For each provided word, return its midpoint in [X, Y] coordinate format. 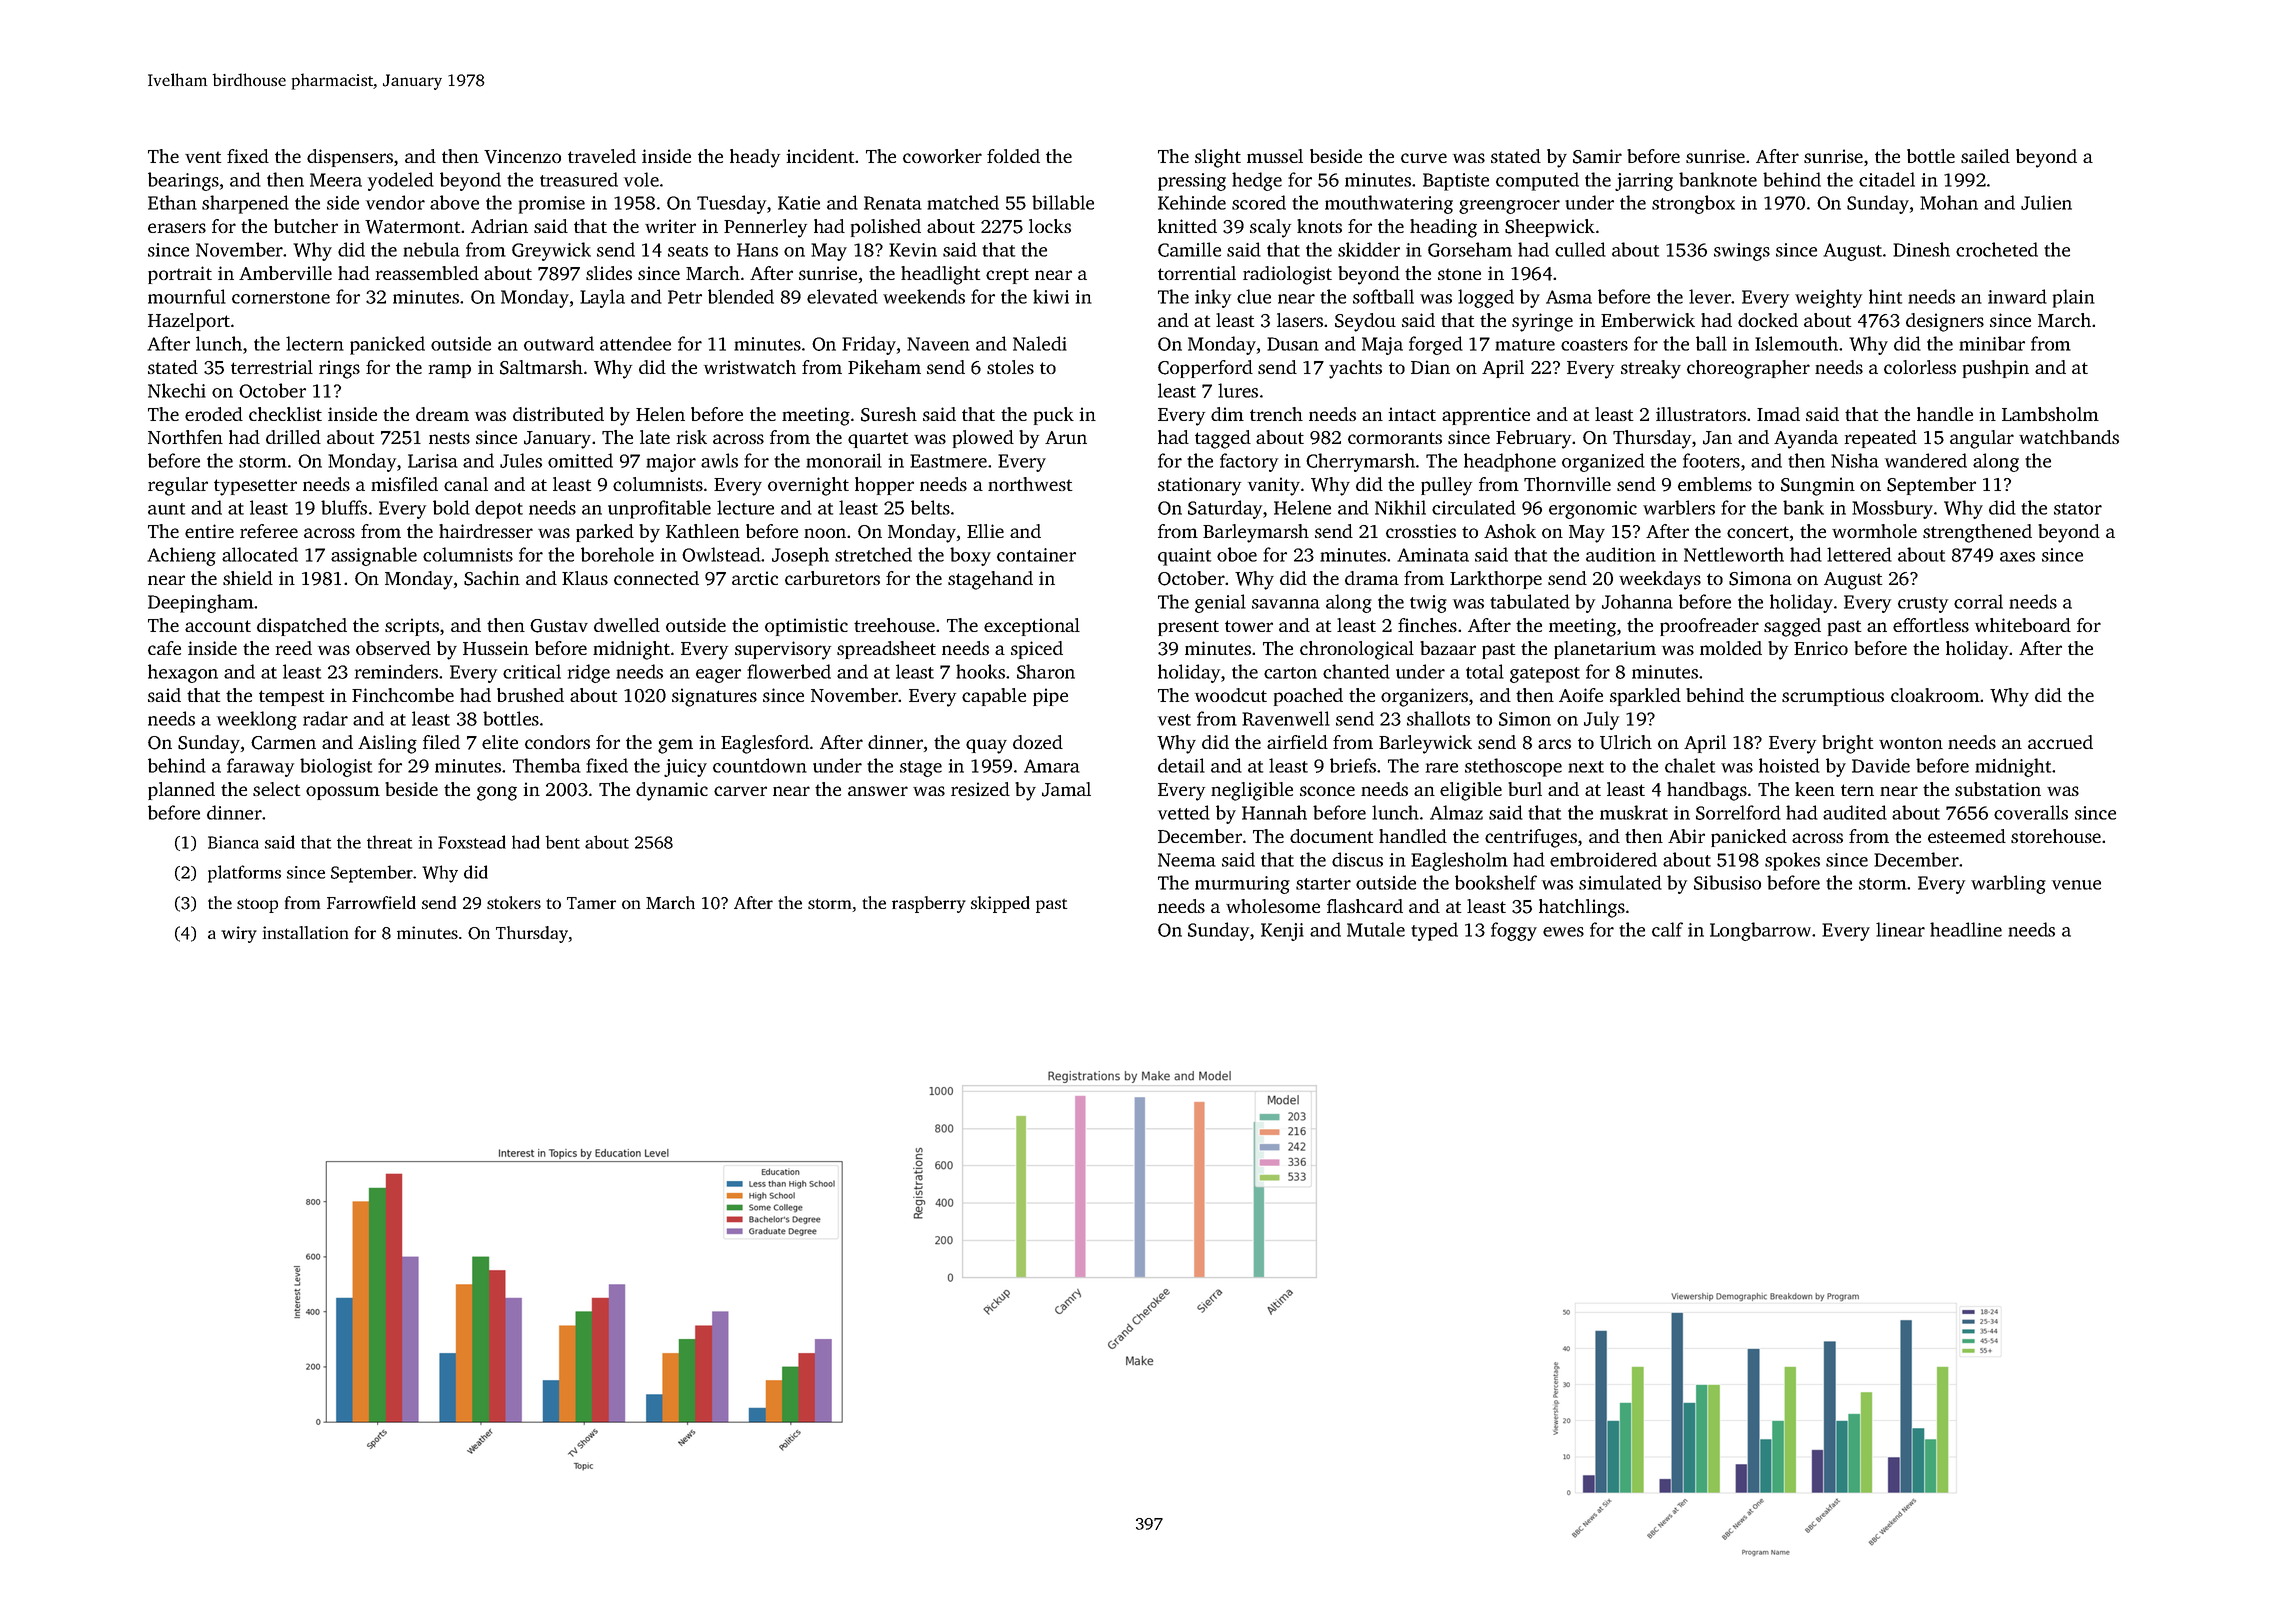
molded [1731, 648]
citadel [1887, 179]
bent [562, 842]
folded [1013, 156]
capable [994, 697]
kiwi [1051, 296]
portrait [180, 275]
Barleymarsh [1256, 533]
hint [1885, 296]
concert [1758, 532]
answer [878, 791]
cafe [164, 648]
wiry [239, 934]
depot [499, 509]
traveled [602, 156]
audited [1855, 812]
